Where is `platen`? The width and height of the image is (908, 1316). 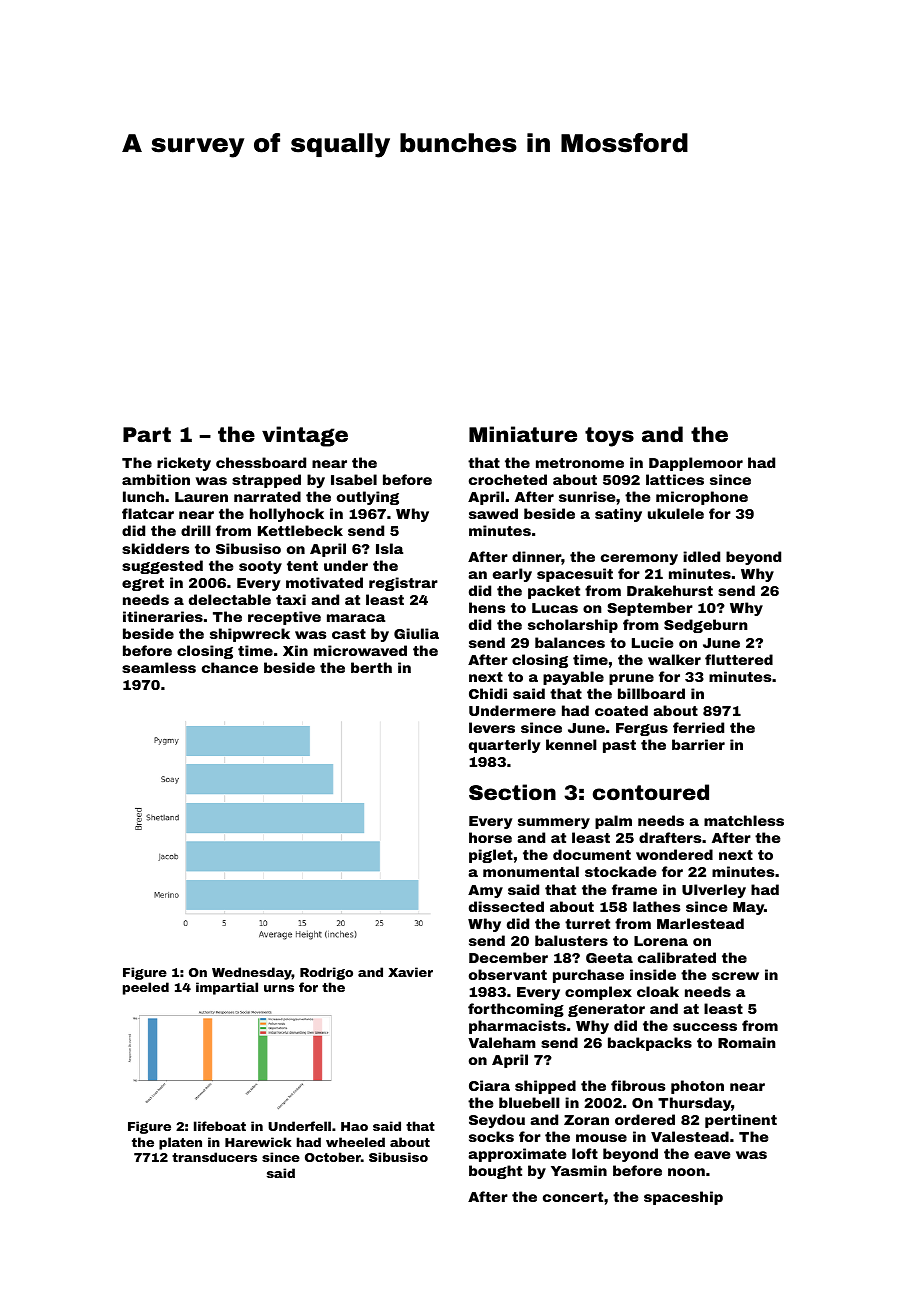 platen is located at coordinates (180, 1143).
